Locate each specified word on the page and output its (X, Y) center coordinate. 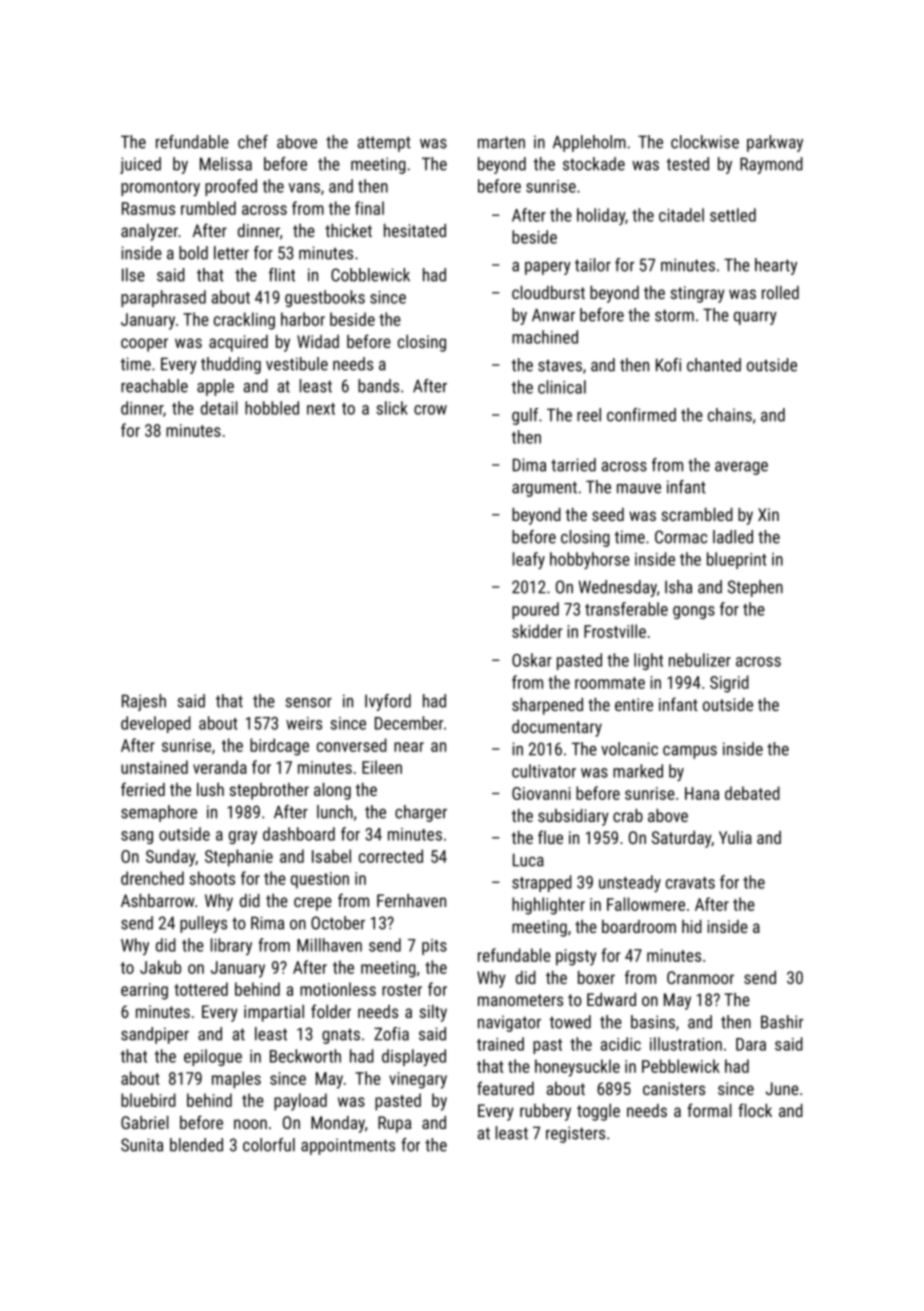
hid (692, 926)
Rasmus (148, 208)
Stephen (755, 588)
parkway (775, 143)
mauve (639, 489)
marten (501, 142)
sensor (309, 703)
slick (392, 408)
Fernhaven (411, 900)
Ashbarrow (158, 900)
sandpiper (155, 1035)
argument (544, 489)
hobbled (272, 408)
